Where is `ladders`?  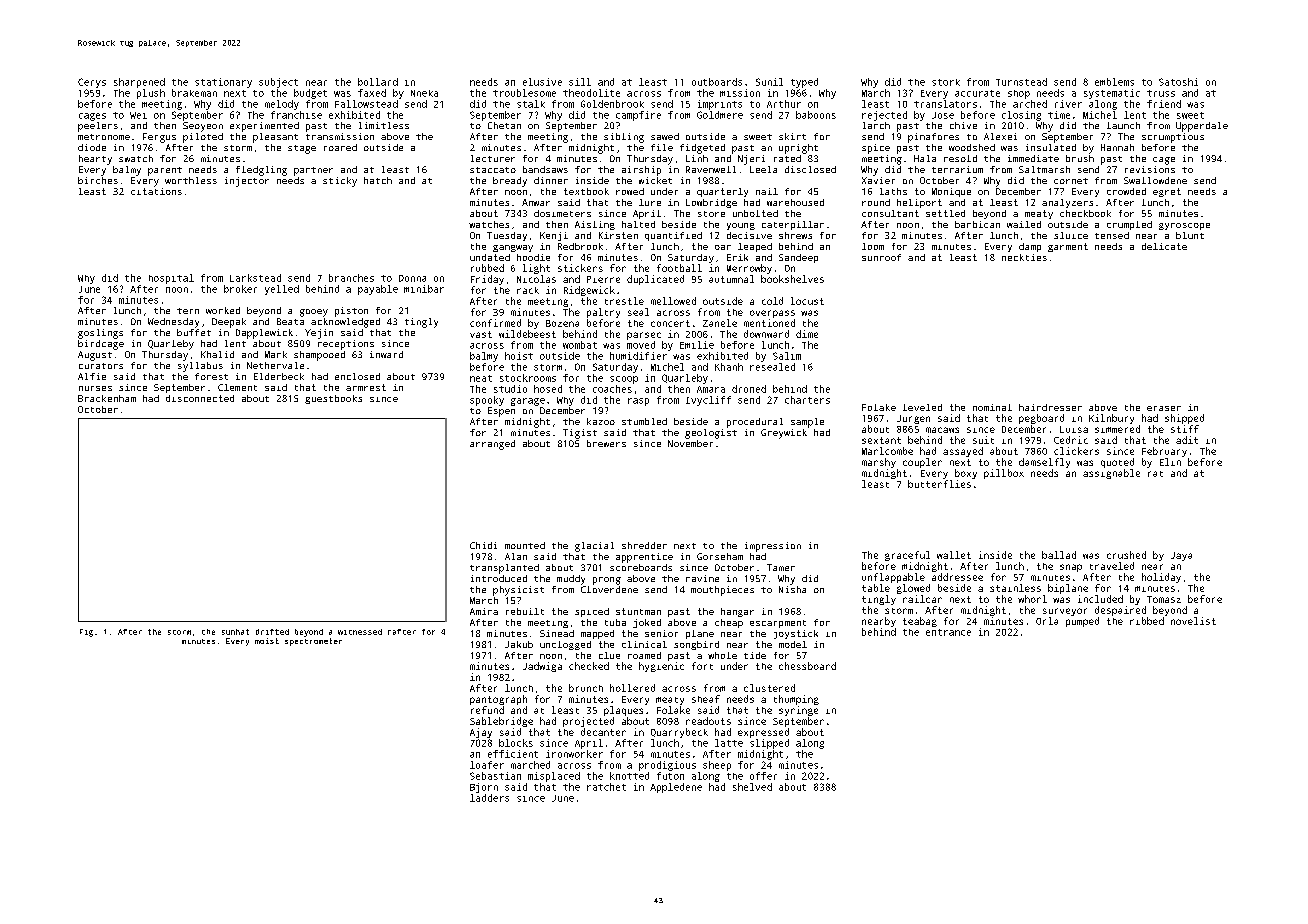
ladders is located at coordinates (489, 798).
